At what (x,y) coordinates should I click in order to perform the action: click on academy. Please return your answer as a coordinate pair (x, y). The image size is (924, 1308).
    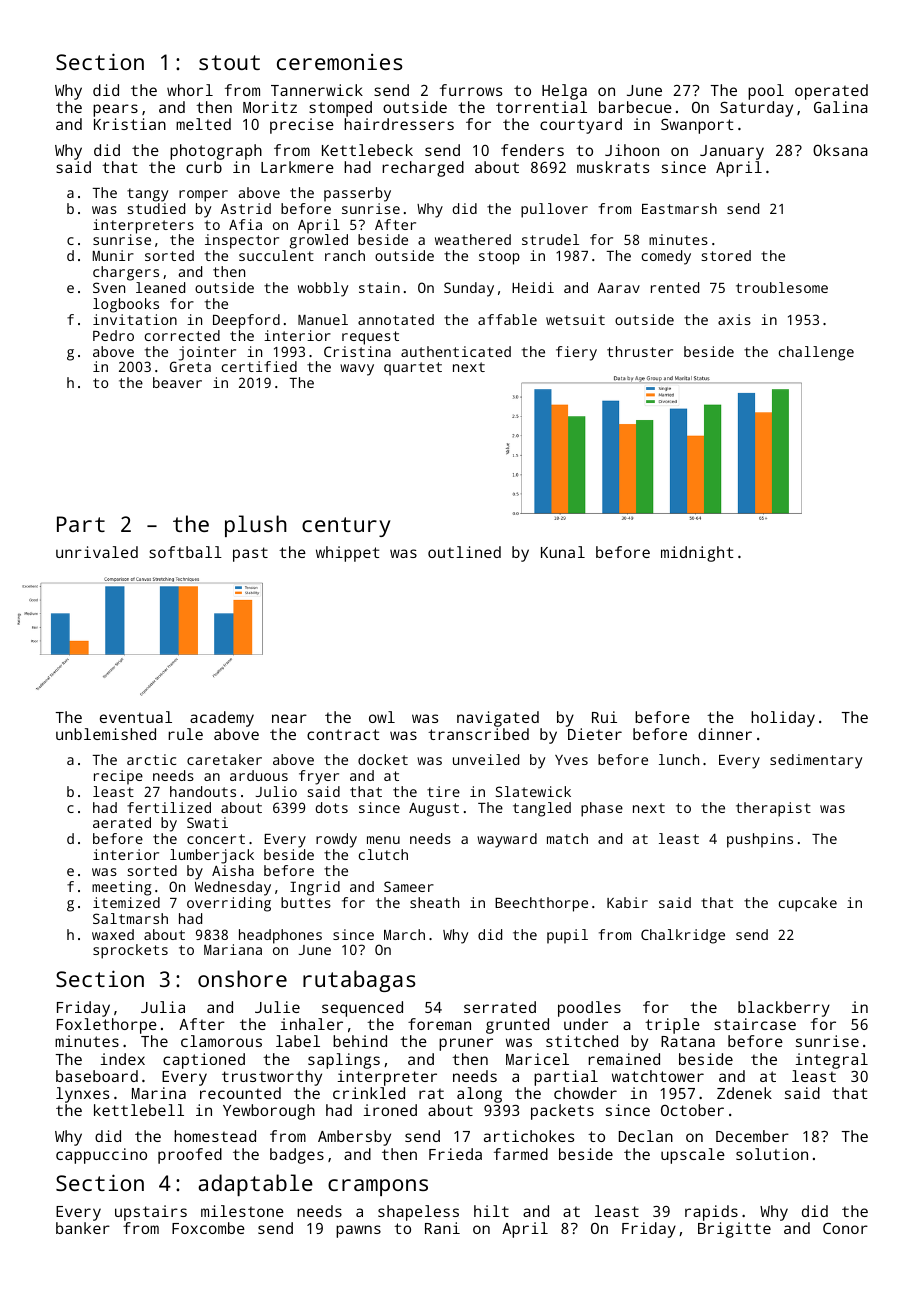
    Looking at the image, I should click on (222, 719).
